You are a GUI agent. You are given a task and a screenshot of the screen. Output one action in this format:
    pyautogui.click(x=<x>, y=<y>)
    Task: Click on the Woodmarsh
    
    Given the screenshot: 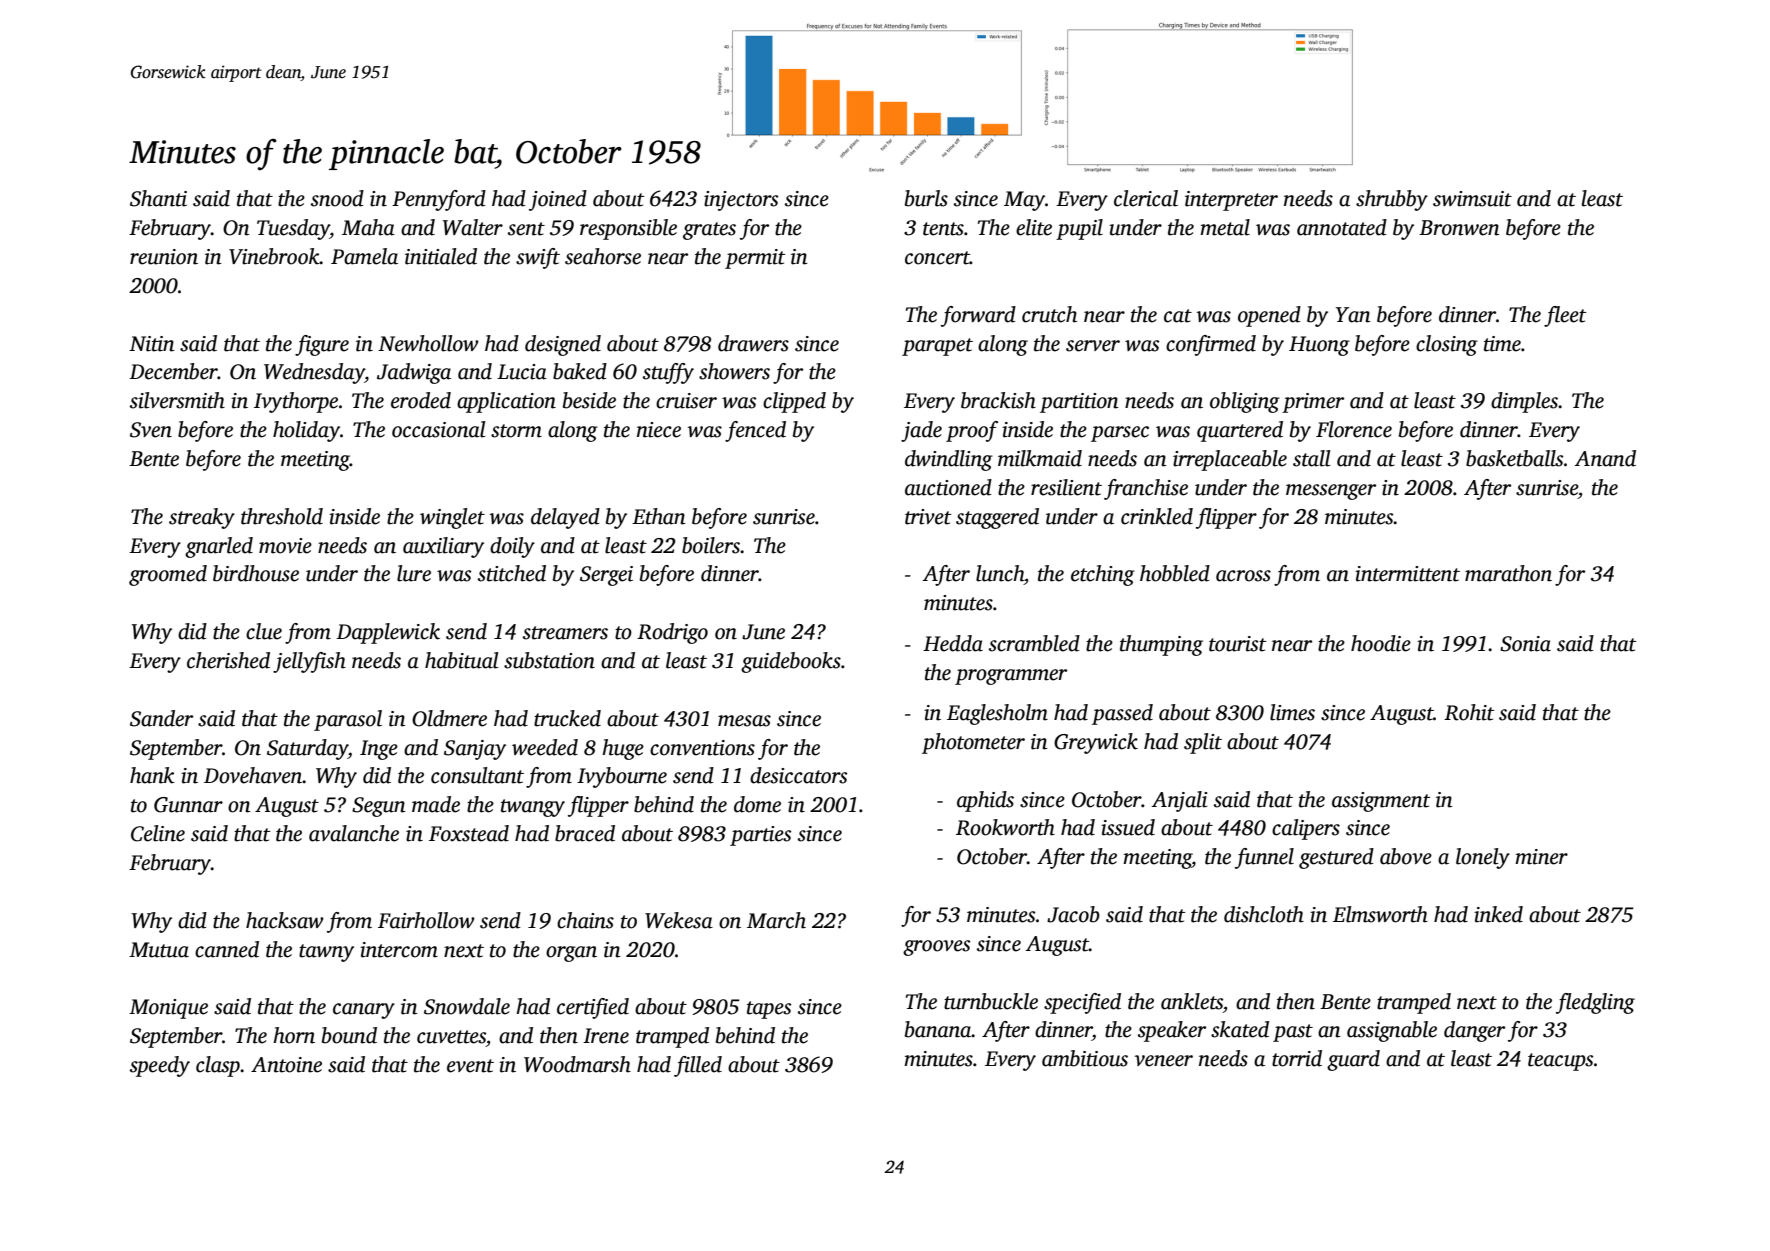 What is the action you would take?
    pyautogui.click(x=577, y=1064)
